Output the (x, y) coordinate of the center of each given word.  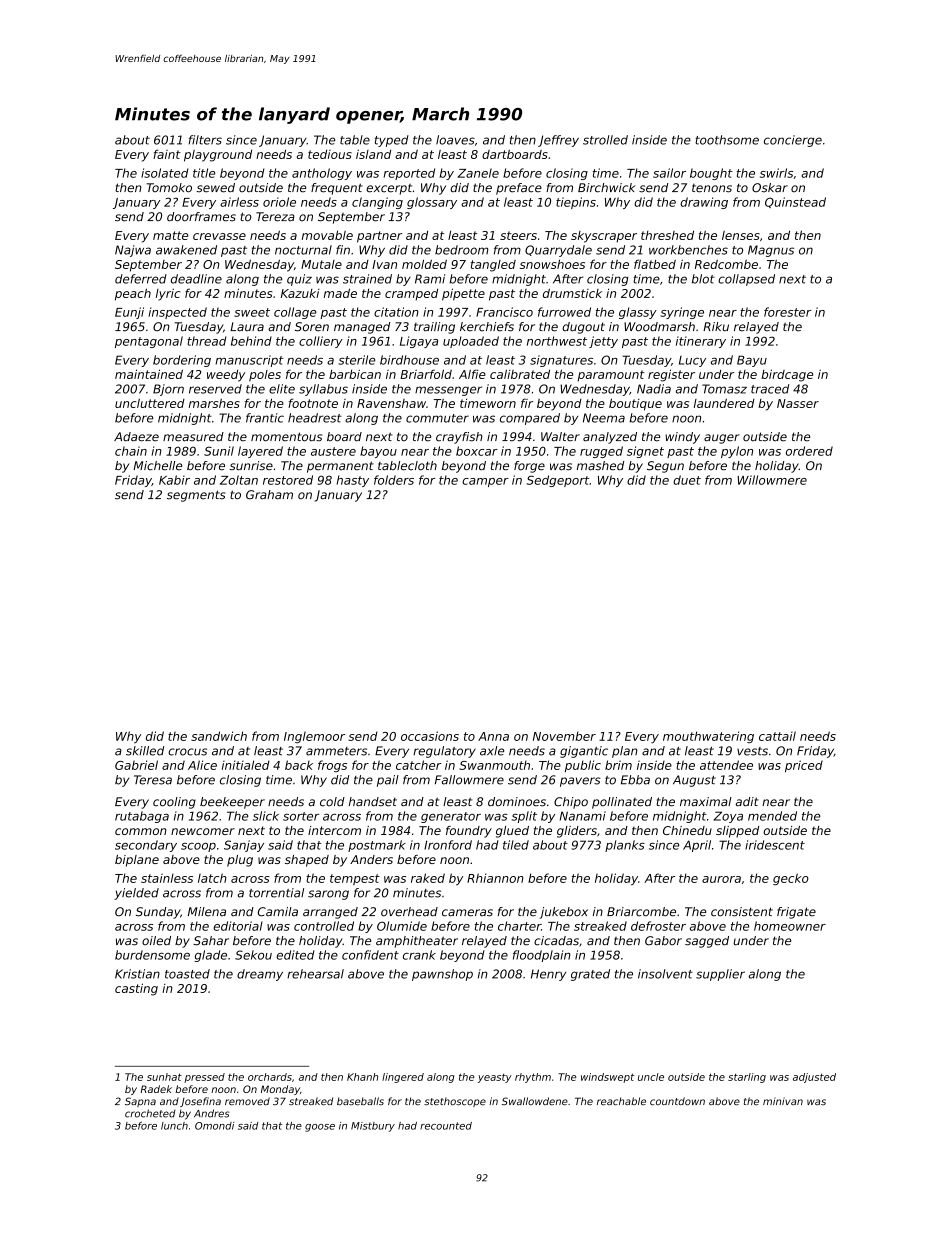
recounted (446, 1126)
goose (320, 1128)
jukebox (563, 913)
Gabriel (136, 765)
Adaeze (136, 437)
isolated (165, 173)
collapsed (746, 280)
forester (787, 312)
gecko (791, 879)
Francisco (504, 312)
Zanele (478, 173)
